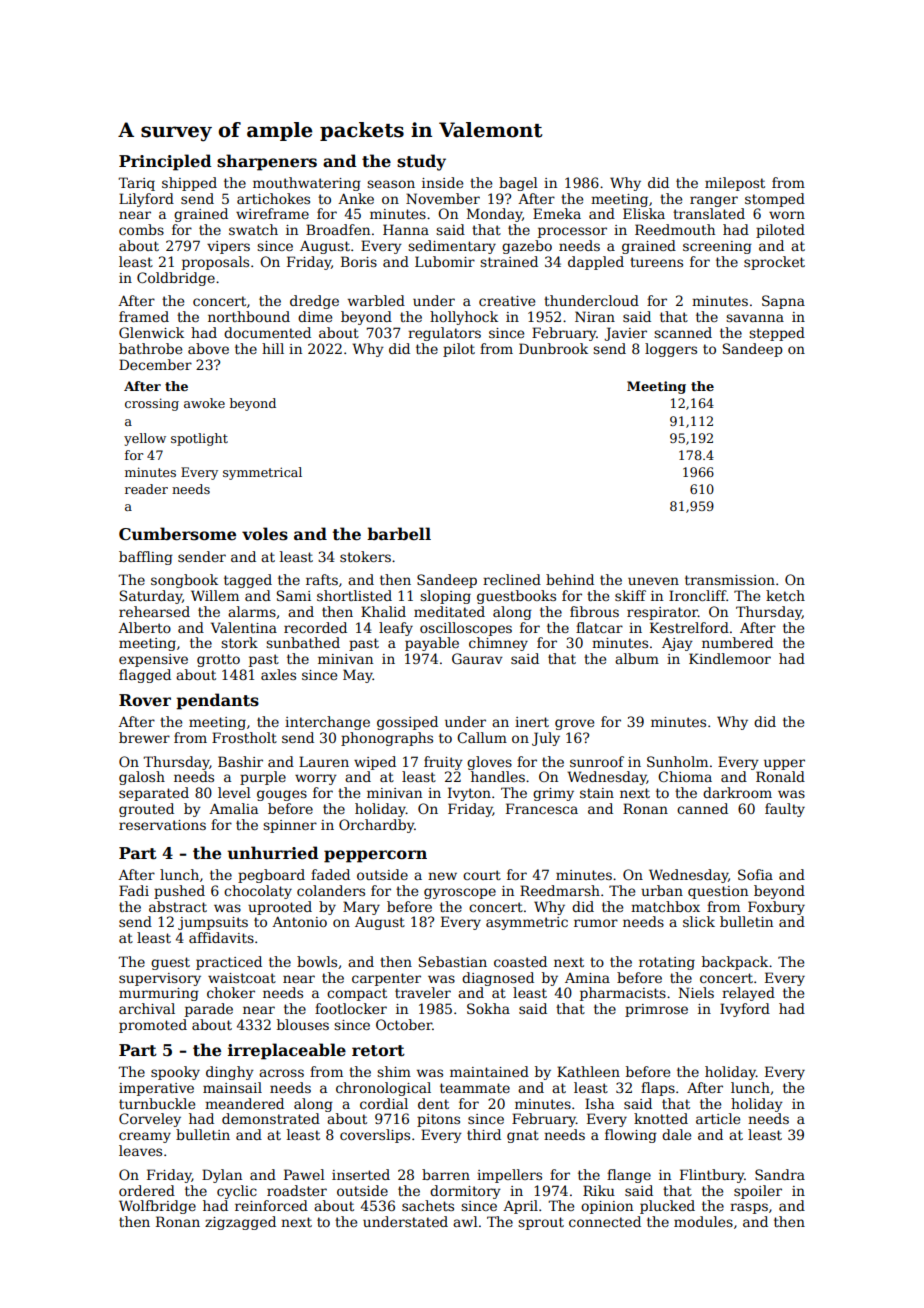  I want to click on Antonio, so click(299, 921).
